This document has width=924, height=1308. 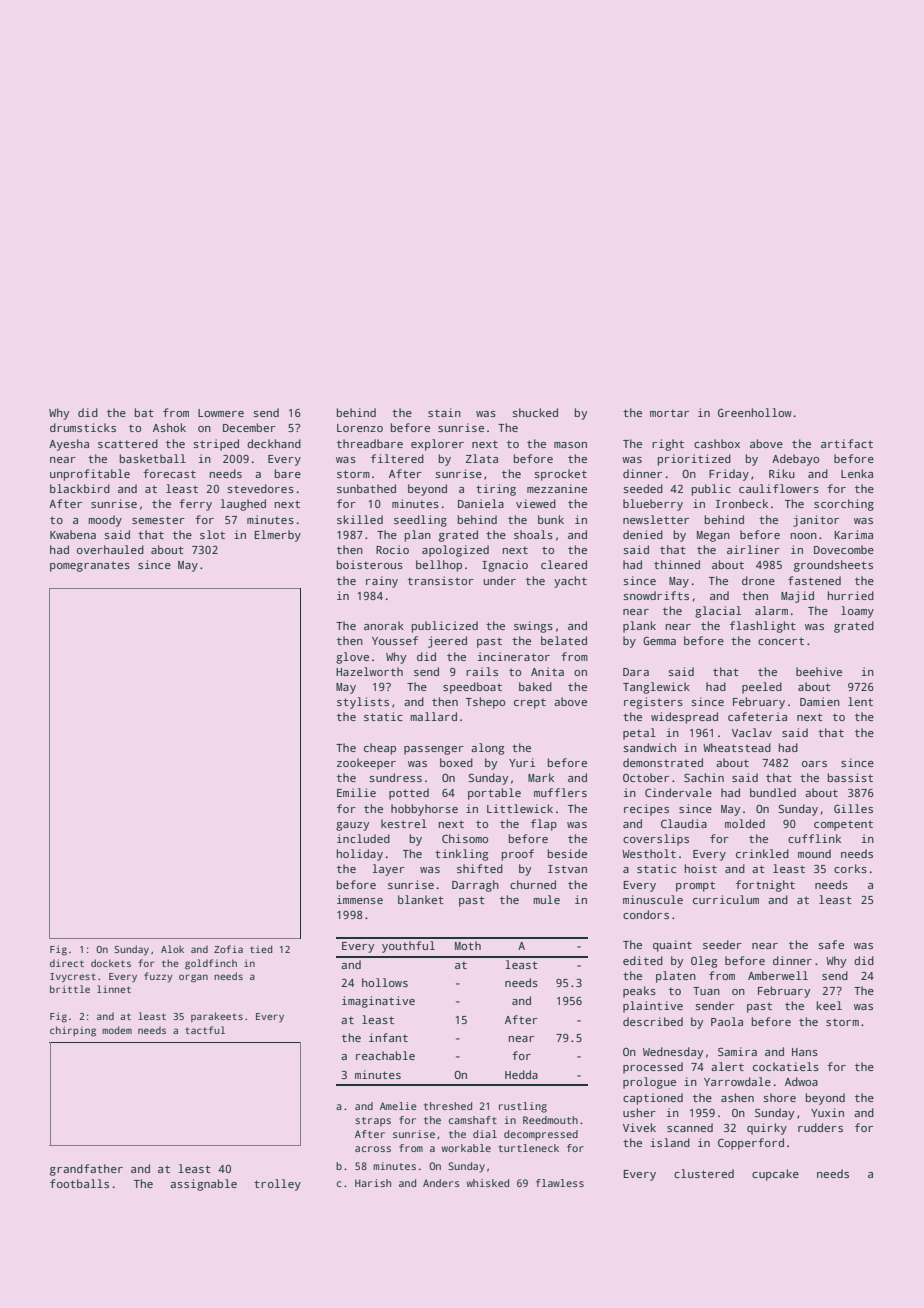 I want to click on Claudia, so click(x=684, y=823).
